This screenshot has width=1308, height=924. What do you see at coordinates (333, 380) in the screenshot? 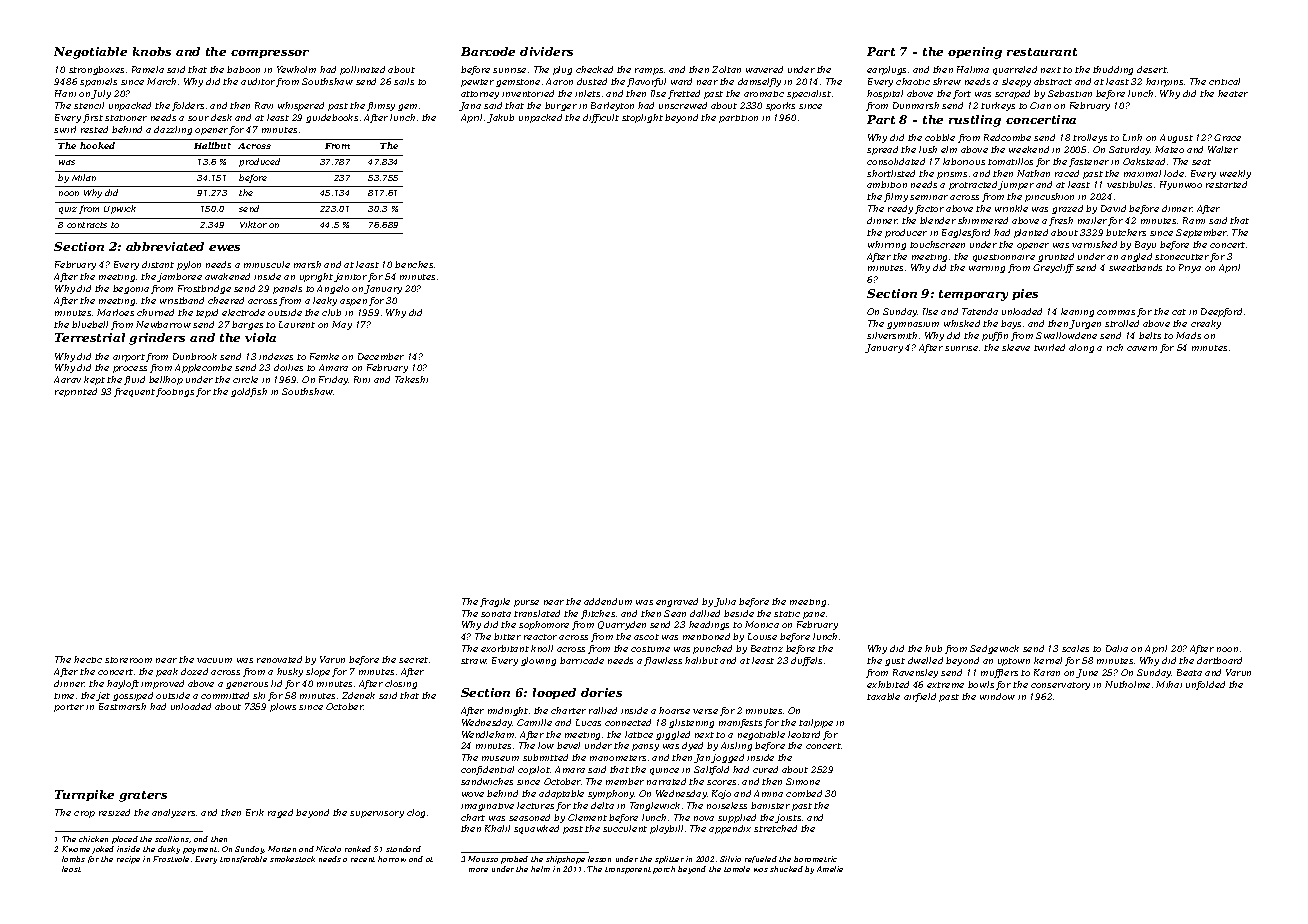
I see `Friday` at bounding box center [333, 380].
